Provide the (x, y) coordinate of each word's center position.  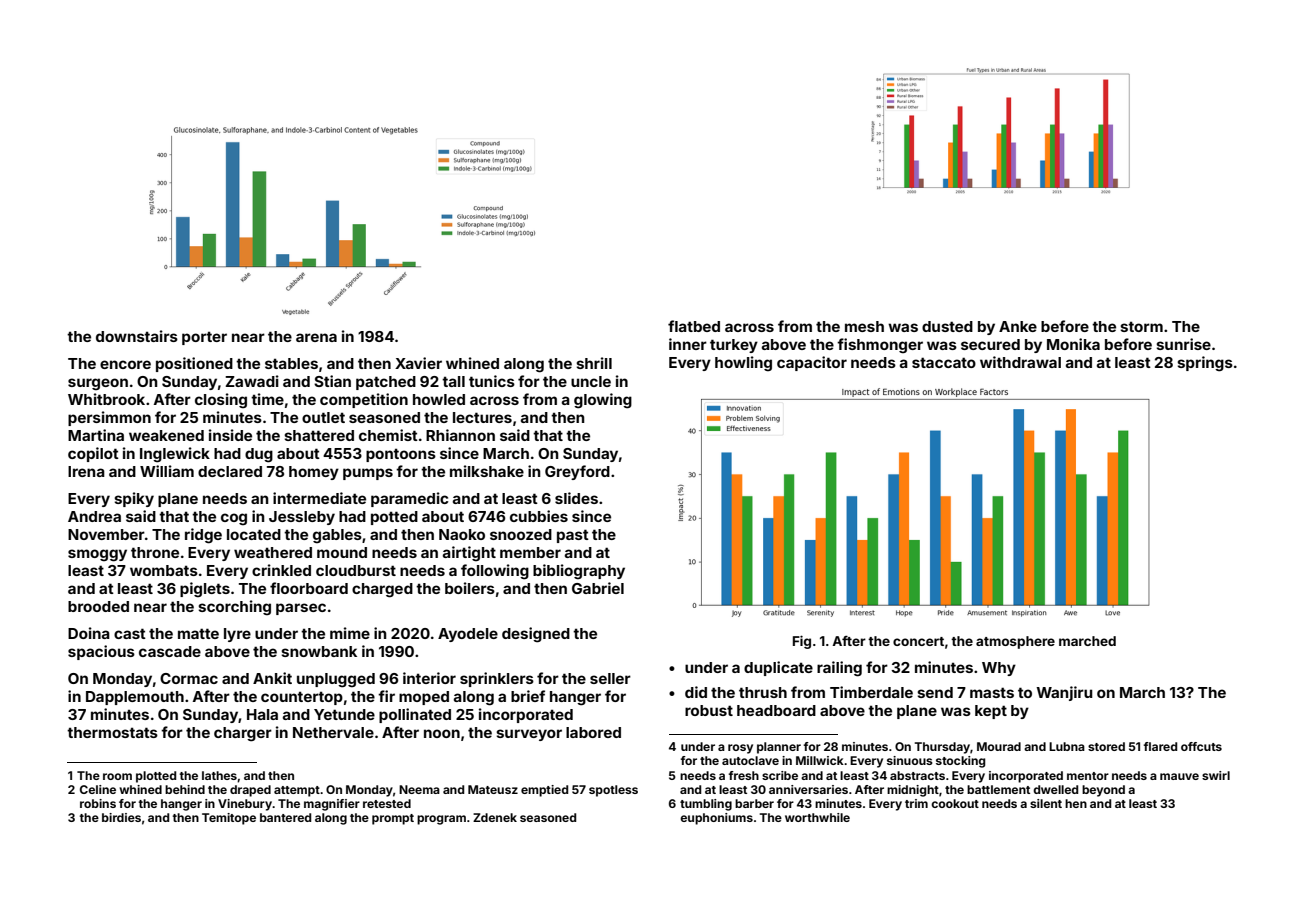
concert (918, 641)
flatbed (694, 326)
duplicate (778, 668)
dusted (947, 326)
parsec (301, 609)
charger (243, 734)
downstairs (137, 336)
